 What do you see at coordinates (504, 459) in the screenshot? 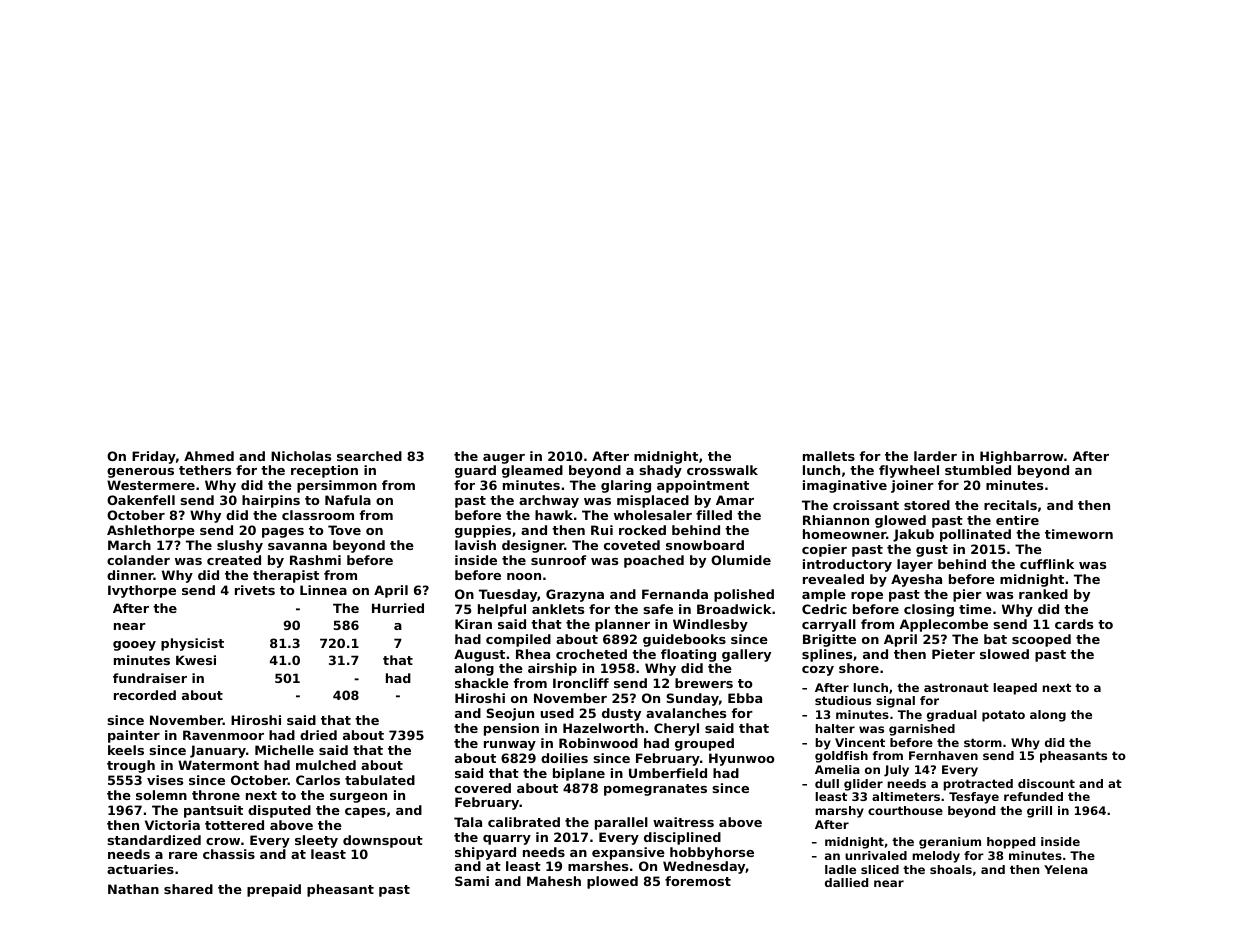
I see `auger` at bounding box center [504, 459].
